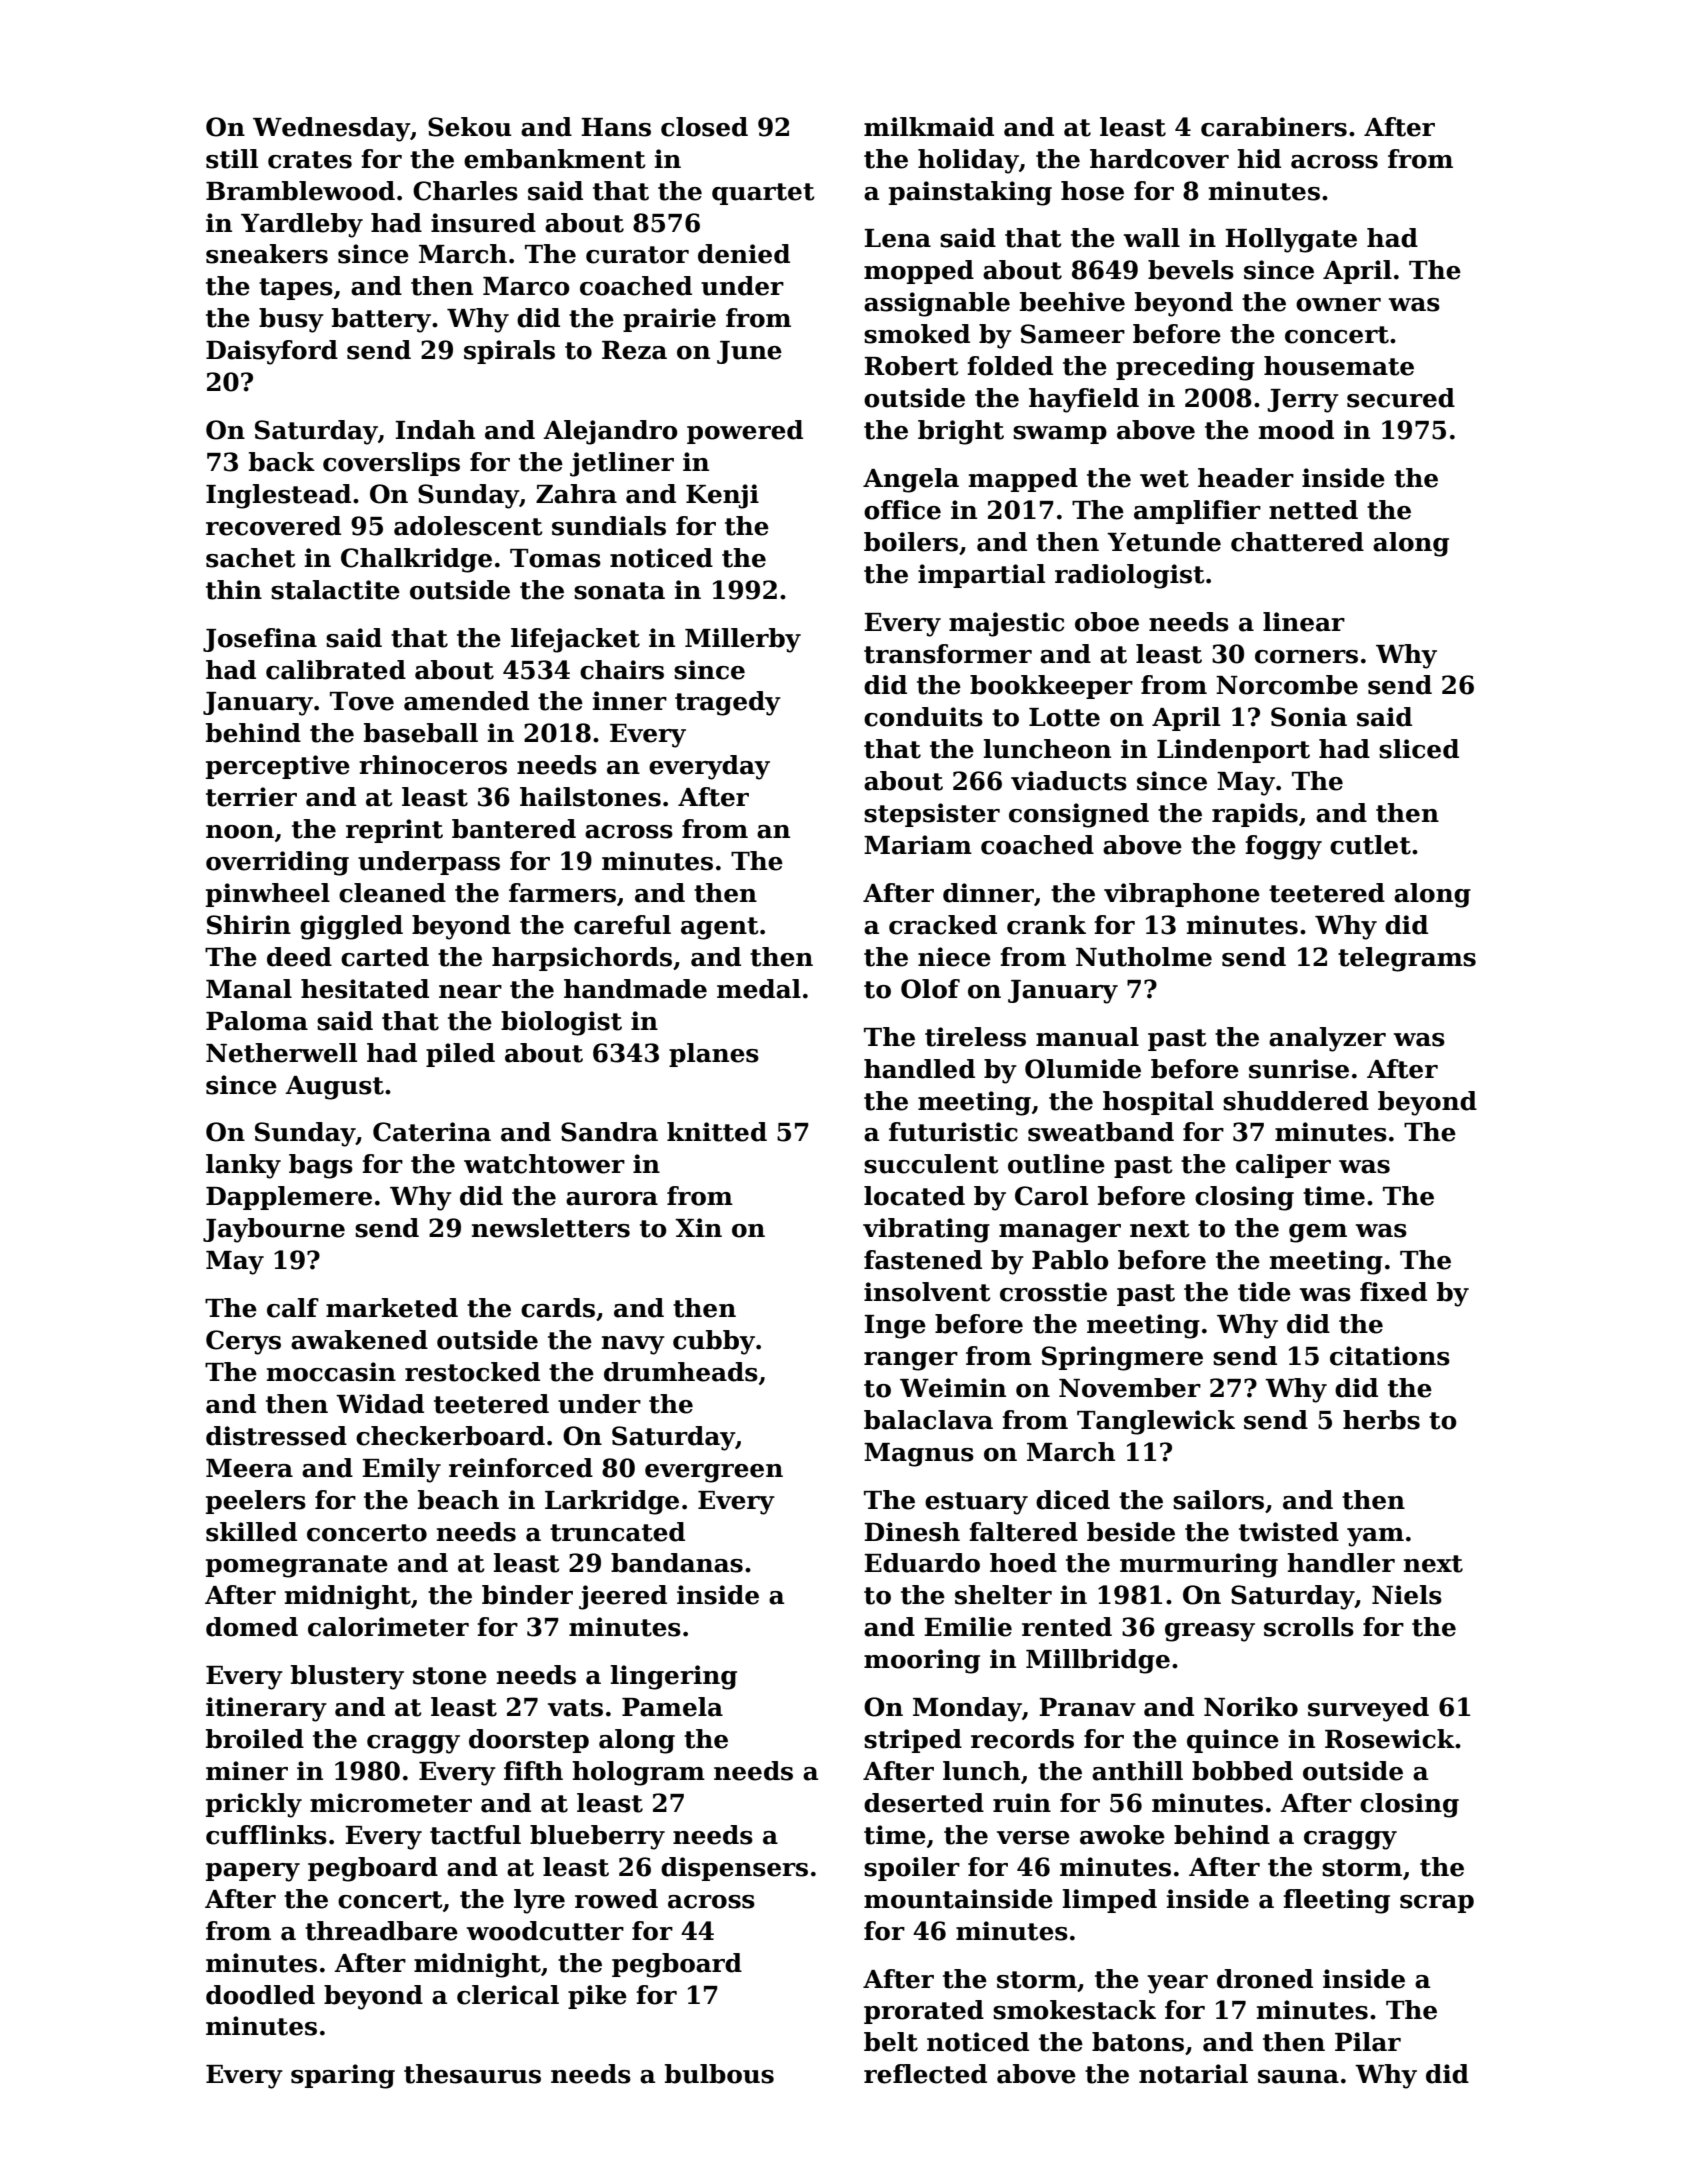  I want to click on doorstep, so click(529, 1741).
